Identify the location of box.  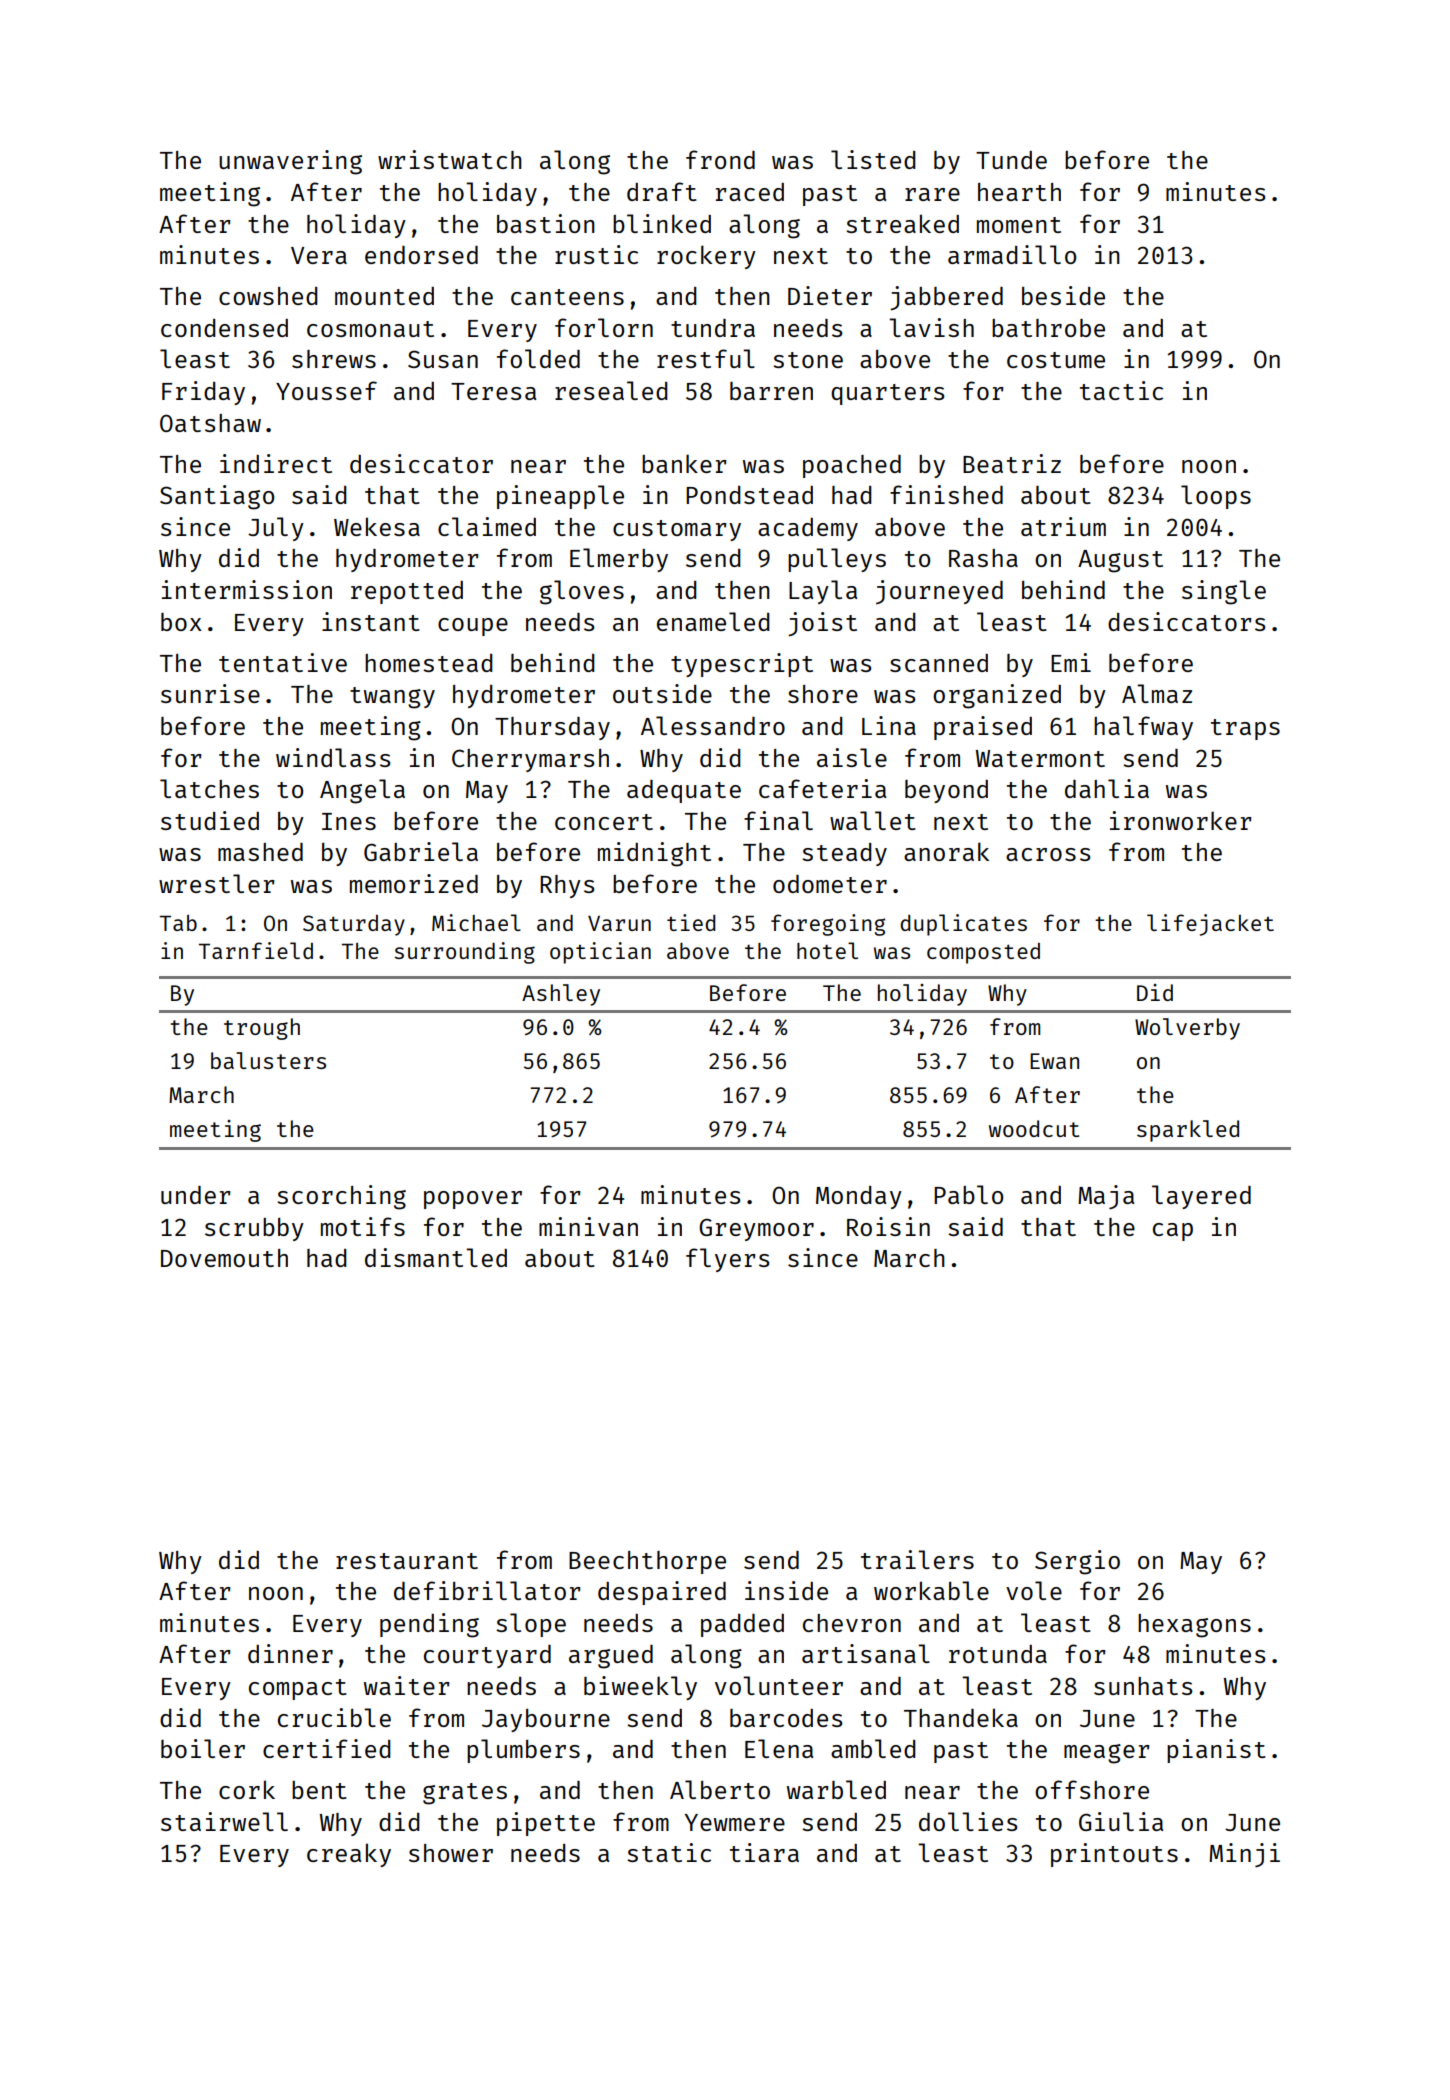
(181, 622).
